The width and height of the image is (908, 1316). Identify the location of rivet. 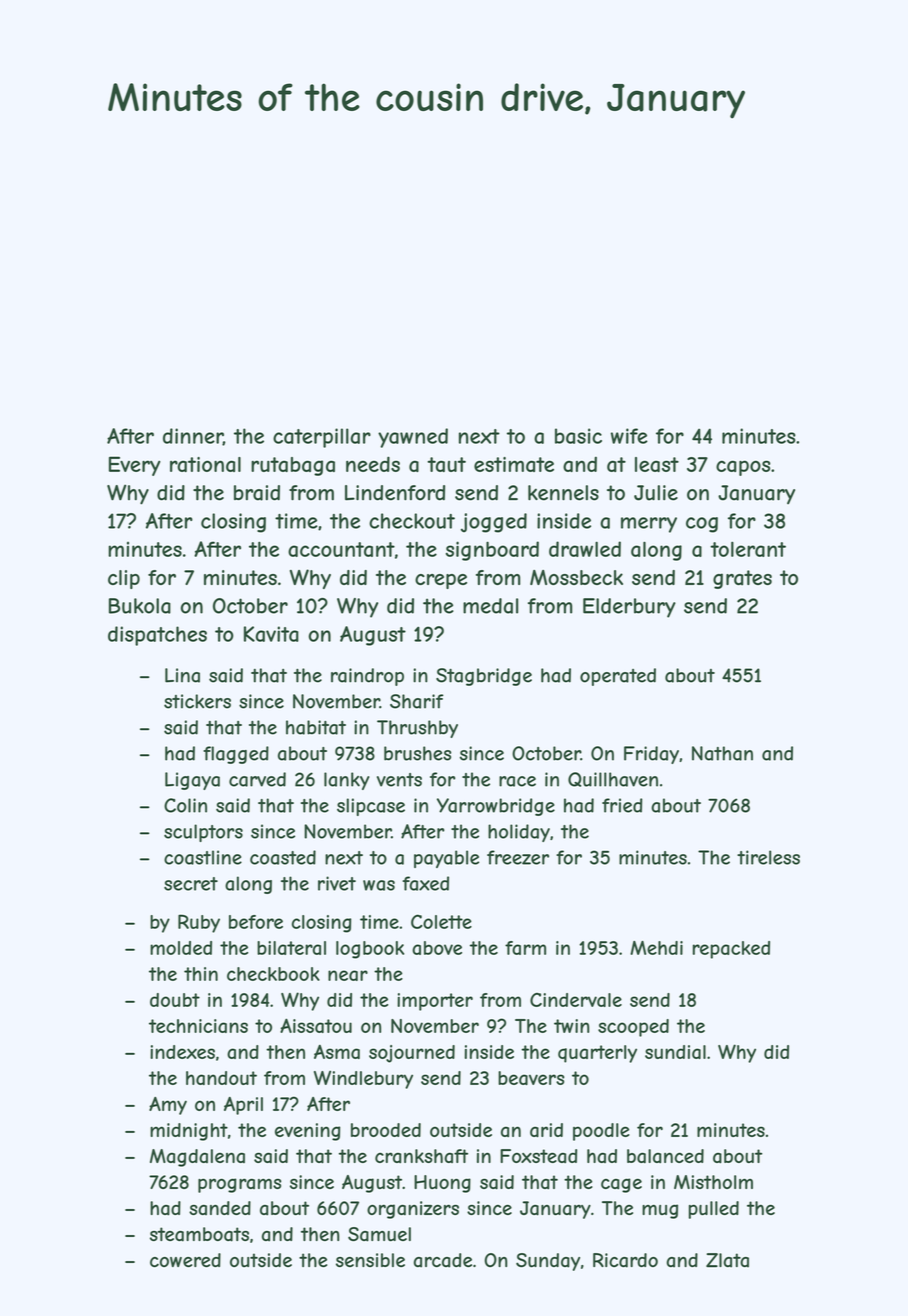
(337, 883).
